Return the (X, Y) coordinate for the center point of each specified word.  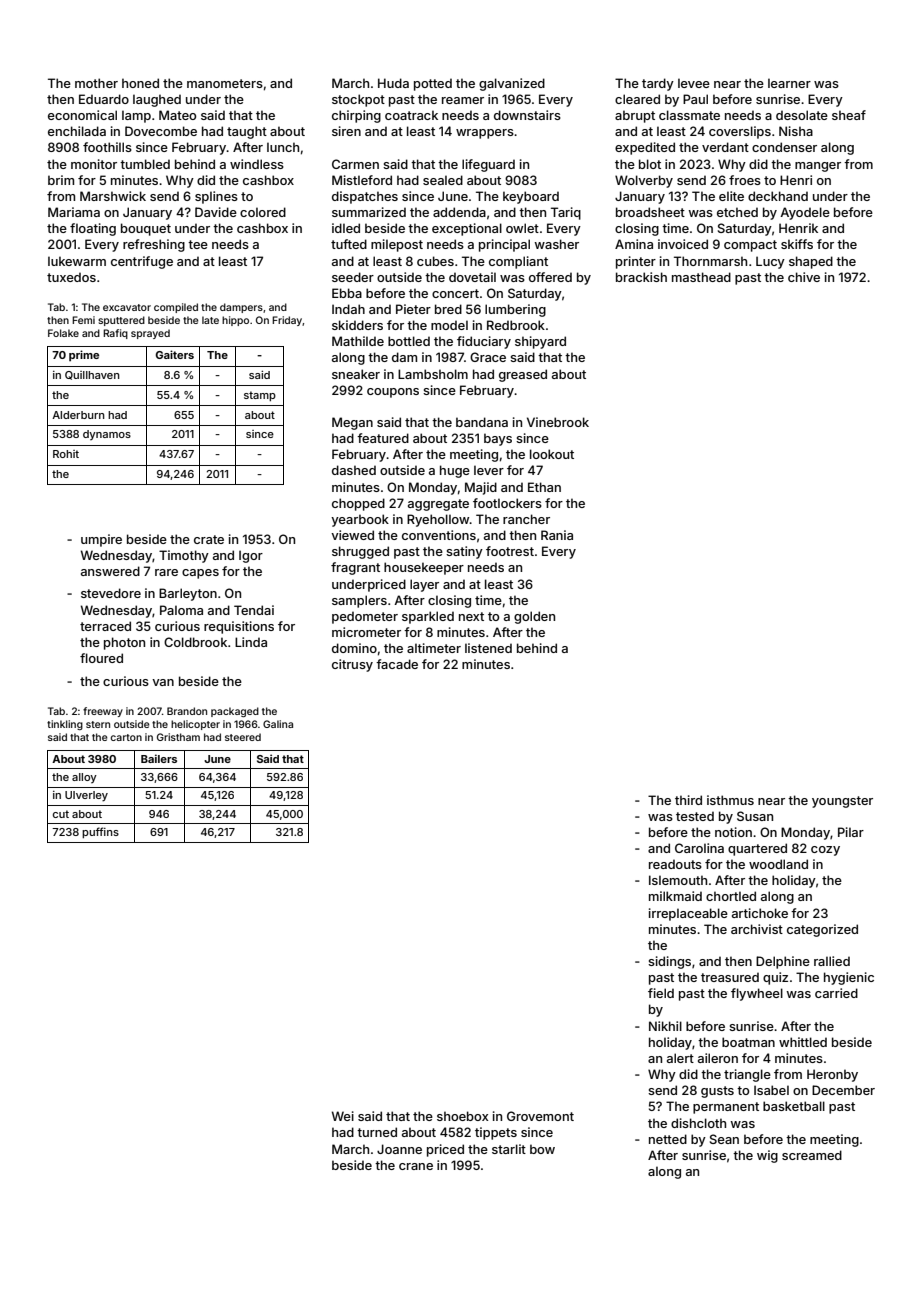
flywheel (757, 994)
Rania (557, 535)
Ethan (544, 487)
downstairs (527, 115)
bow (542, 1149)
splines (216, 197)
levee (694, 83)
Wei (343, 1116)
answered (110, 571)
